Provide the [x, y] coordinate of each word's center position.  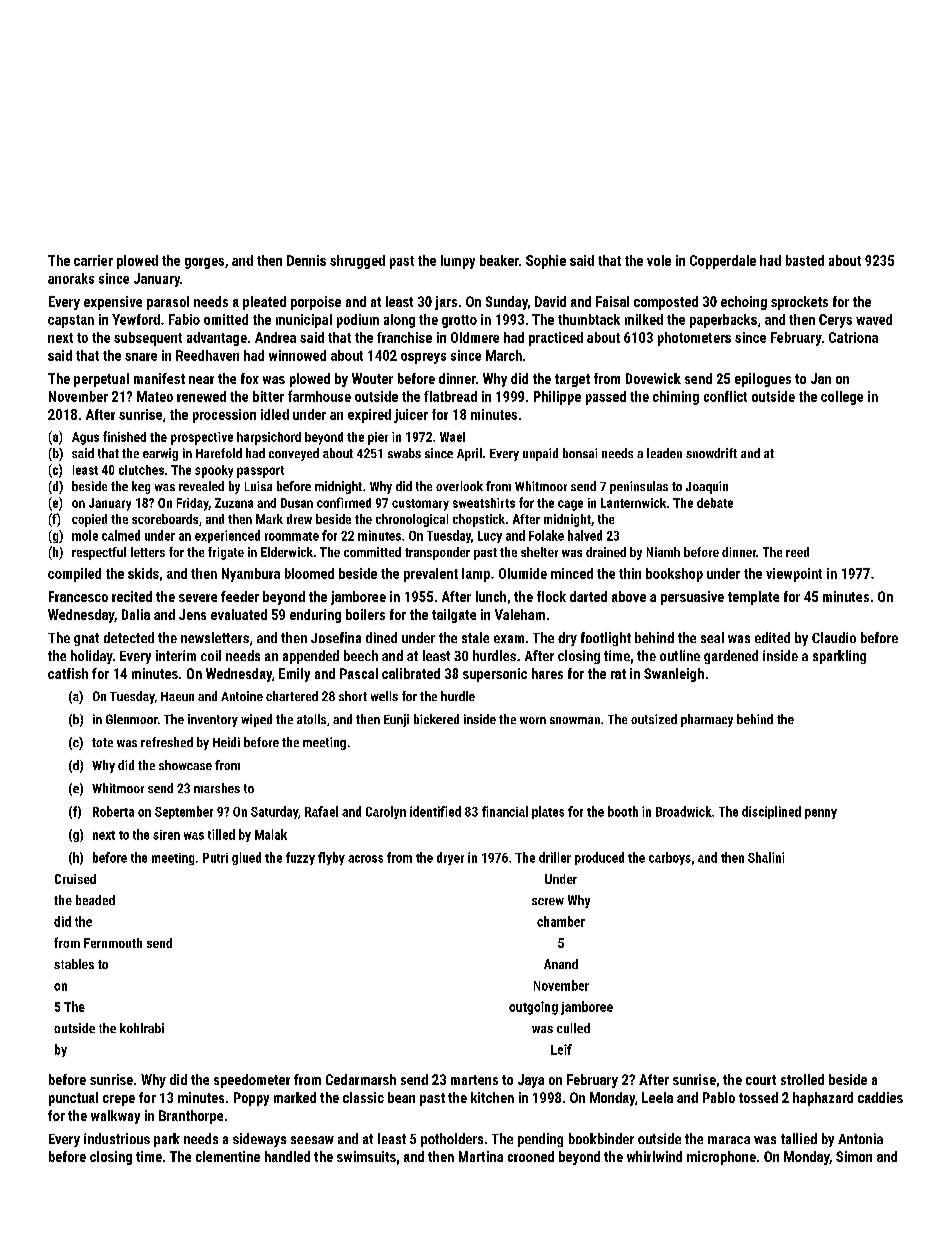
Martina [481, 1156]
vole [659, 260]
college [842, 398]
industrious [117, 1138]
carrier [93, 260]
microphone [721, 1158]
